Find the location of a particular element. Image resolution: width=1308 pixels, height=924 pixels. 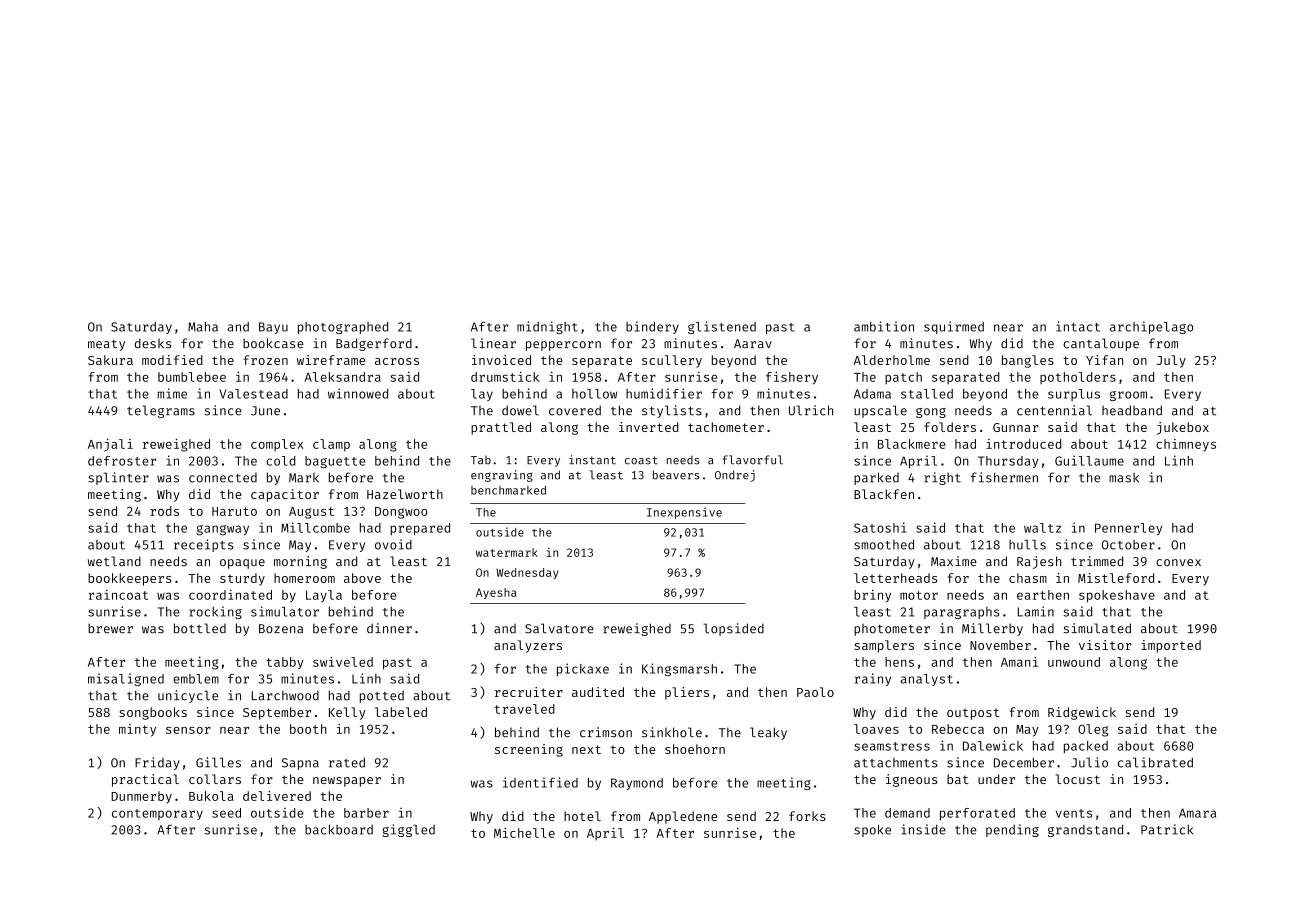

backboard is located at coordinates (339, 829).
